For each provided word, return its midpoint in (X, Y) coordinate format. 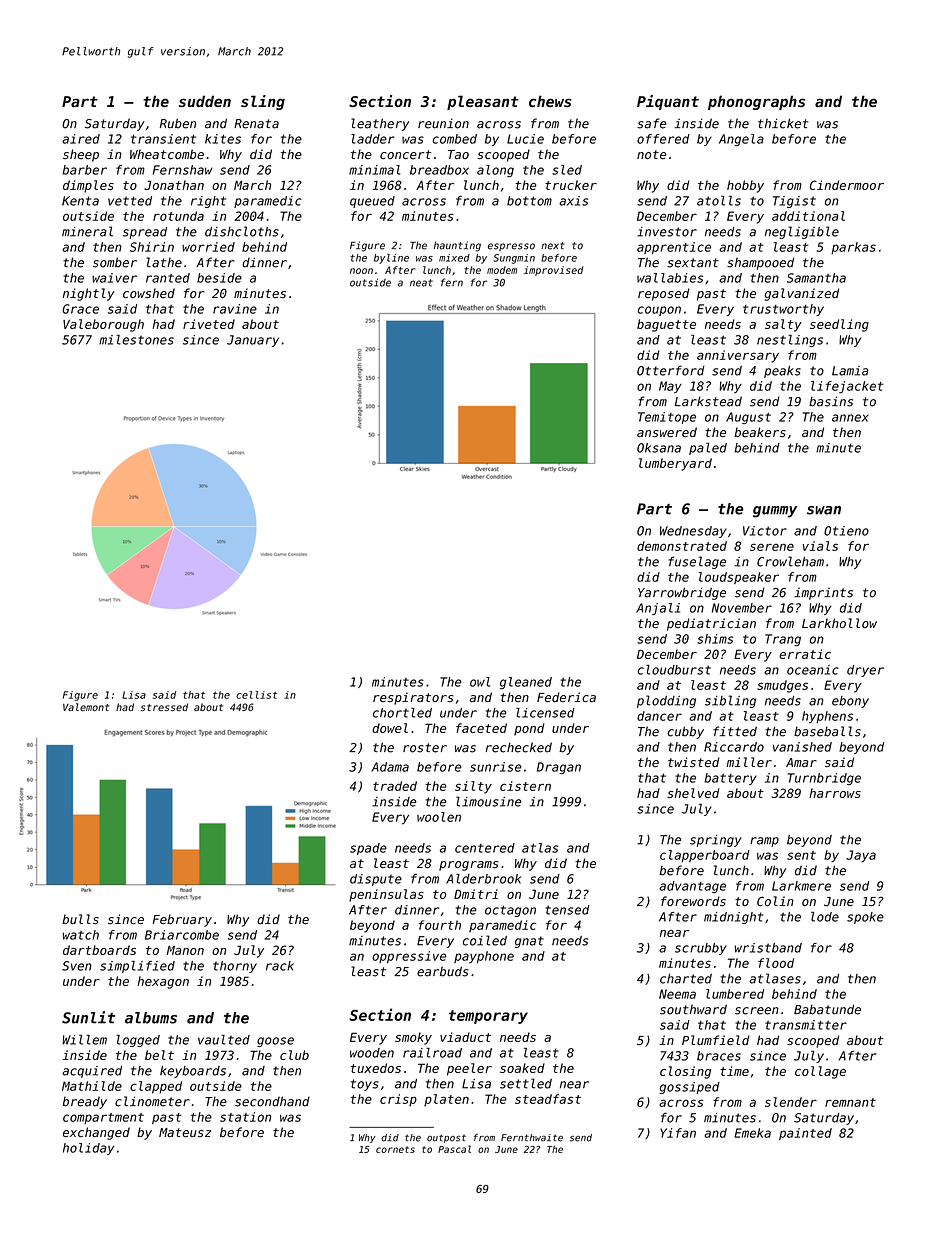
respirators (413, 698)
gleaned (526, 683)
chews (550, 101)
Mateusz (185, 1133)
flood (776, 963)
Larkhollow (839, 623)
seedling (839, 325)
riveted (209, 324)
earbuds (442, 971)
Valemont (86, 707)
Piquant (668, 102)
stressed (164, 707)
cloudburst (674, 669)
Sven (77, 966)
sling (263, 102)
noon (361, 271)
